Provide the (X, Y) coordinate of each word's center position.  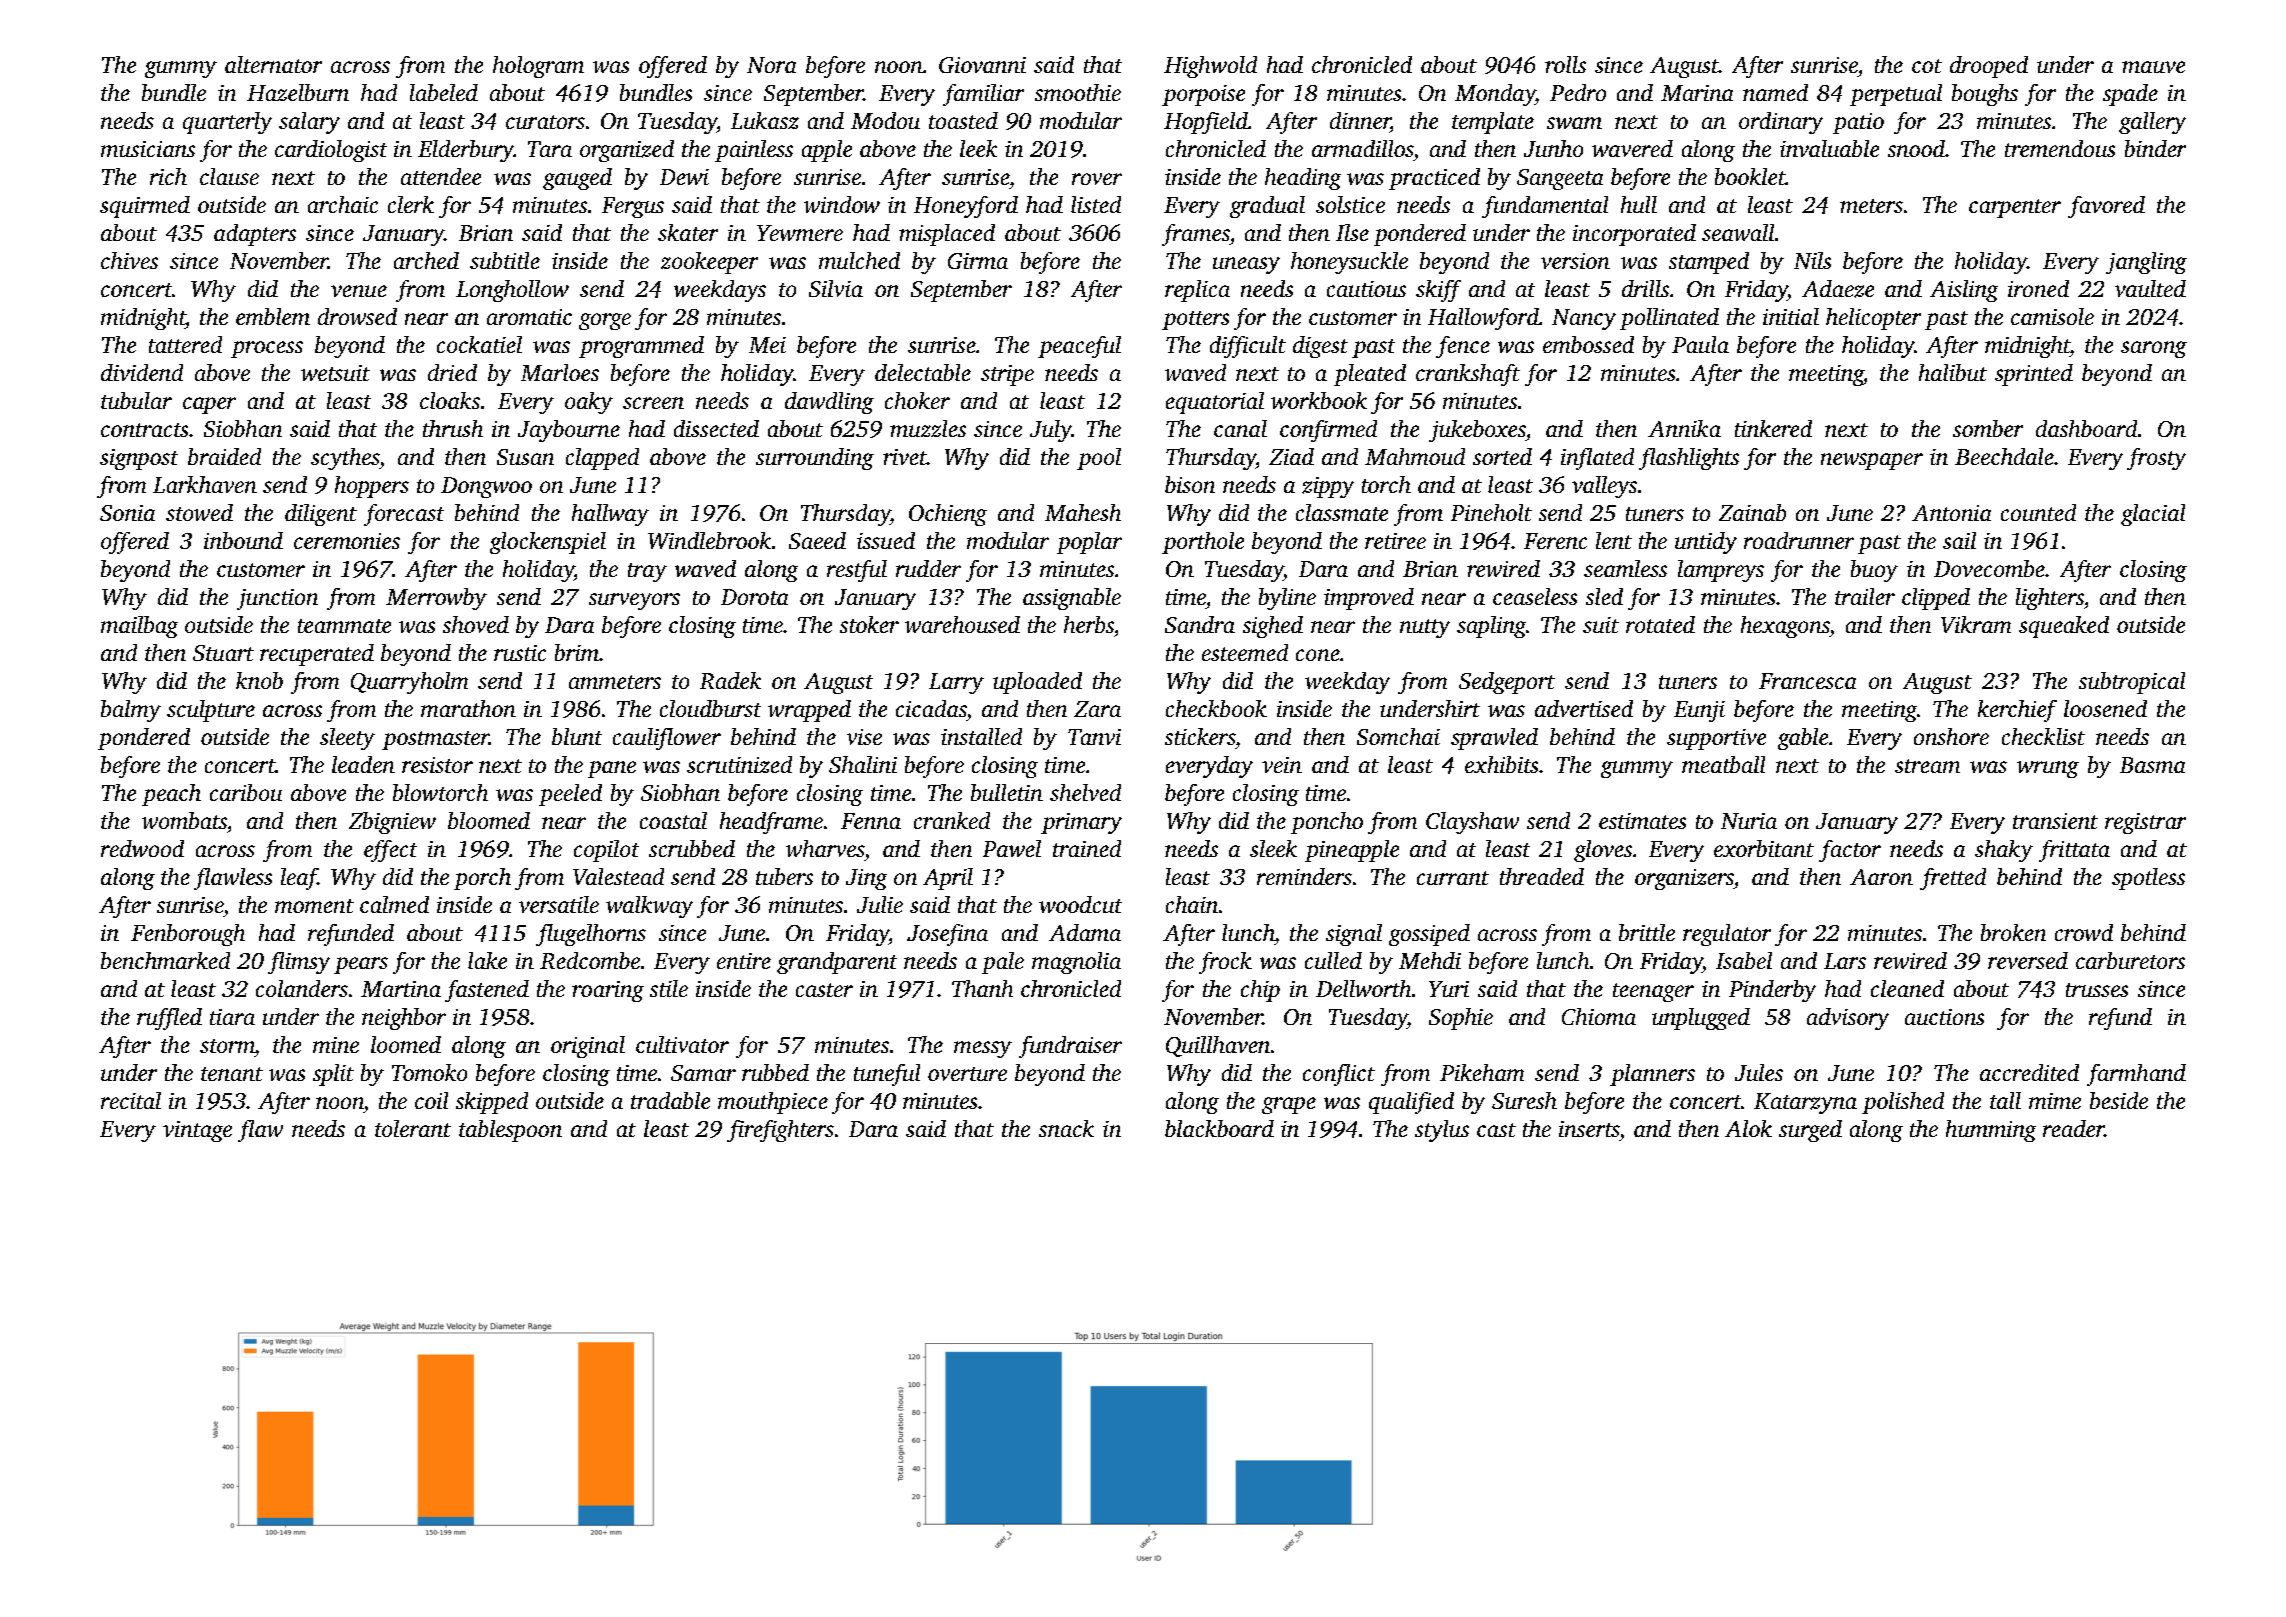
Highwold (1210, 67)
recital (131, 1100)
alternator (273, 64)
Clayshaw (1472, 823)
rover (1097, 179)
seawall (1738, 232)
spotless (2148, 879)
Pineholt (1491, 512)
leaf (299, 879)
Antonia (1951, 513)
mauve (2153, 67)
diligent (321, 515)
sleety (347, 739)
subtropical (2132, 683)
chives (129, 260)
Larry (956, 683)
